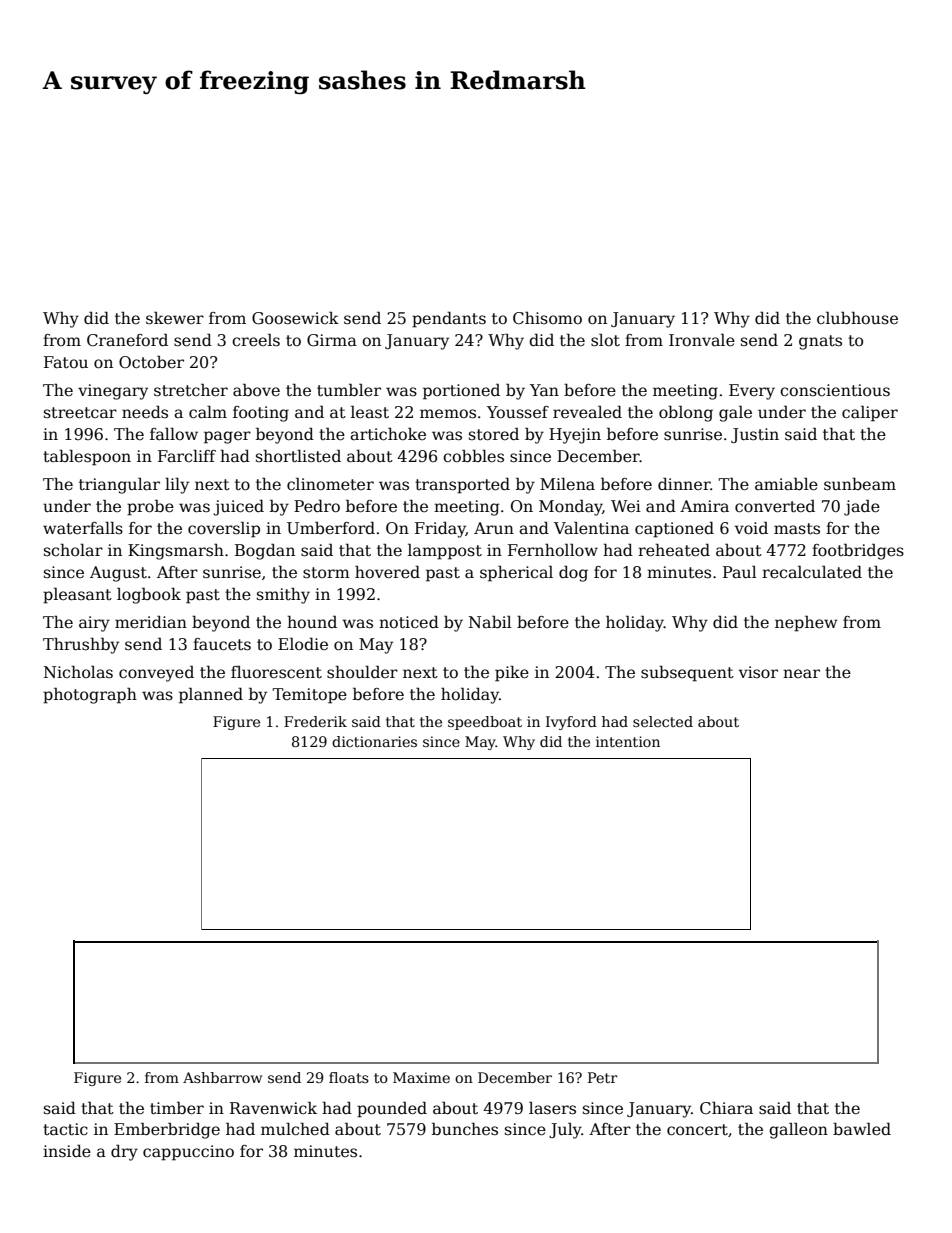 The height and width of the screenshot is (1233, 952). I want to click on Amira, so click(704, 506).
